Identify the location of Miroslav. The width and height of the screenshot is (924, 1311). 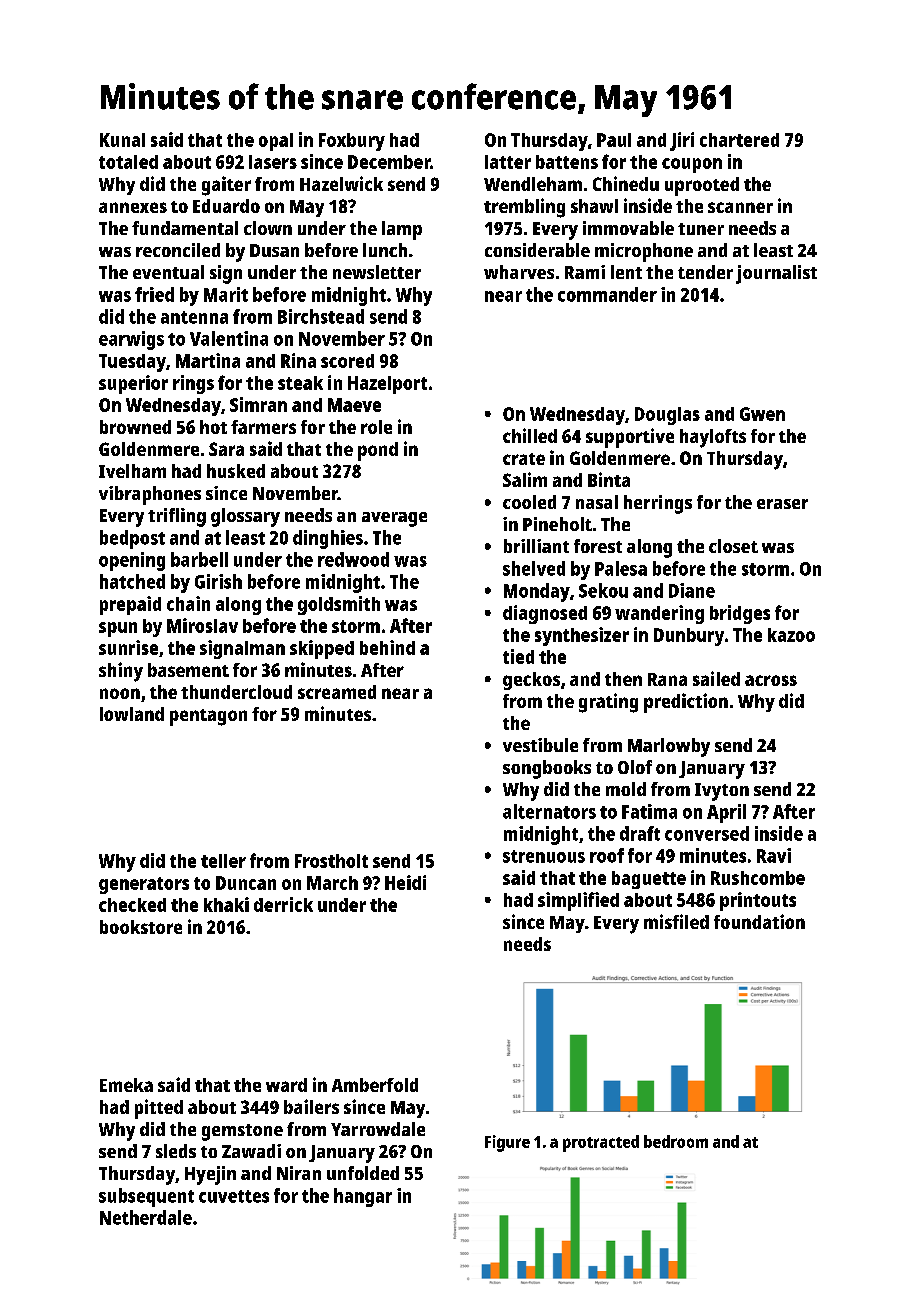
(202, 625).
